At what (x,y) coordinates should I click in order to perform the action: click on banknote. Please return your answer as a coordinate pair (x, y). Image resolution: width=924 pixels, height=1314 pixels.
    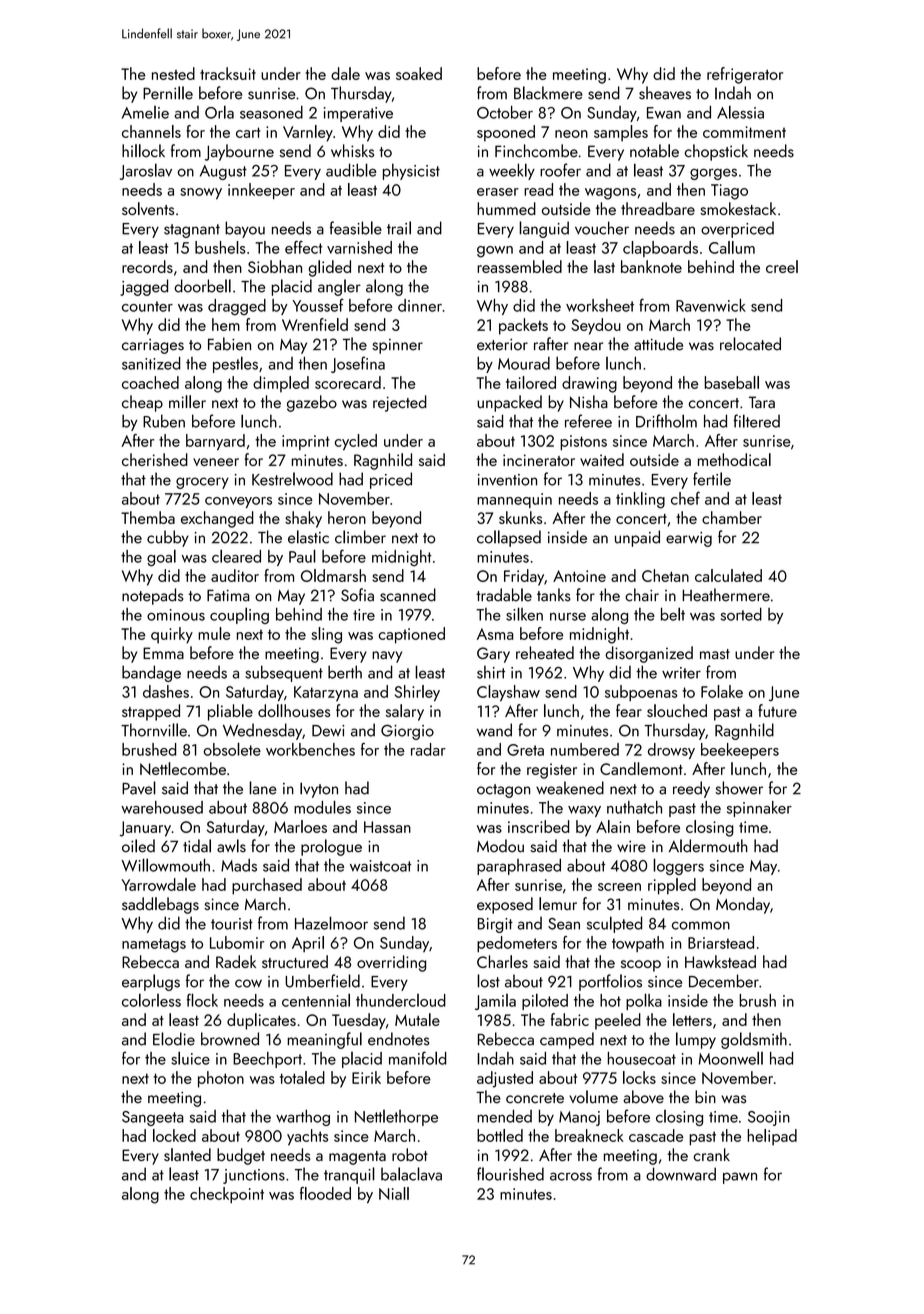
    Looking at the image, I should click on (651, 266).
